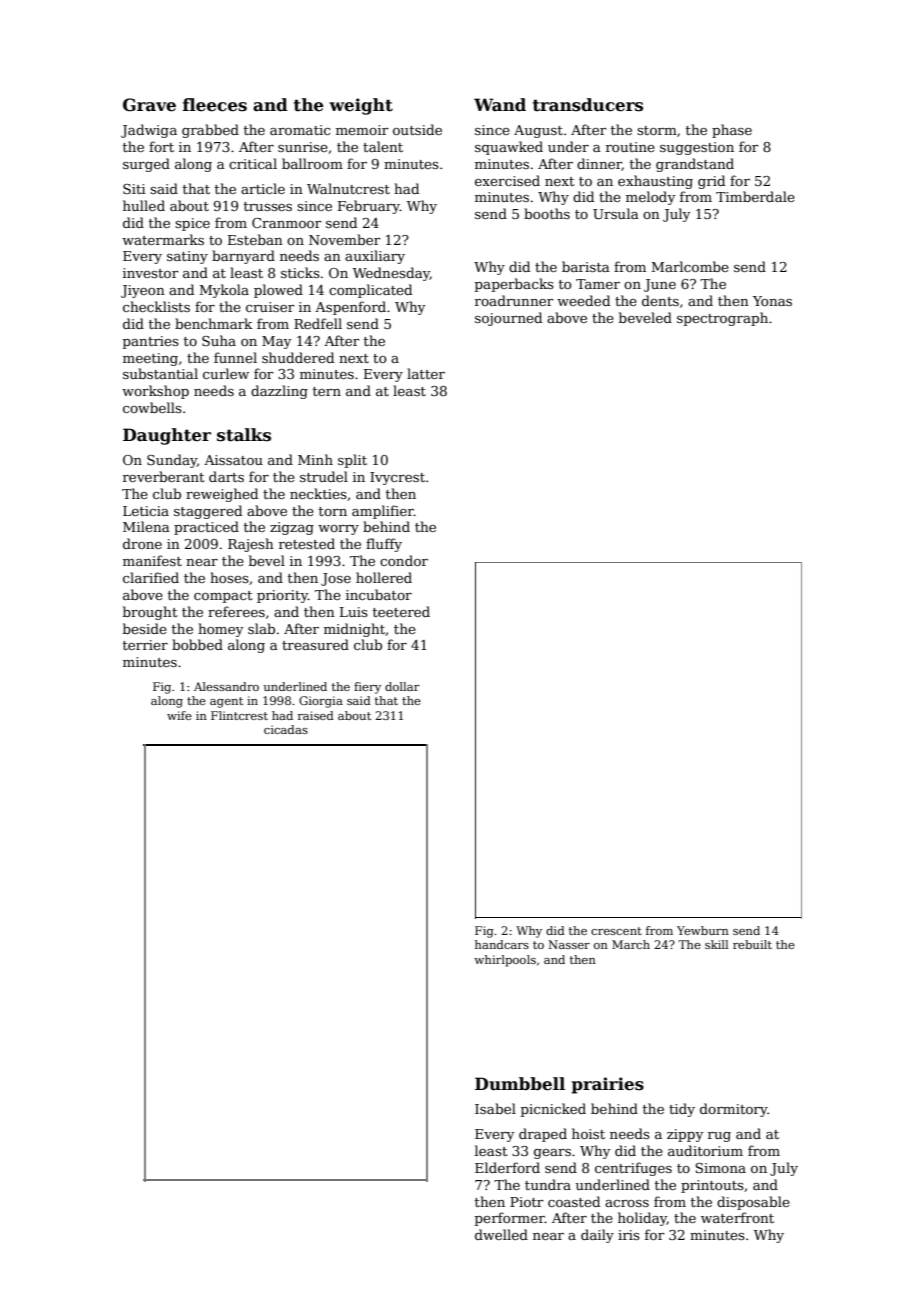 The image size is (924, 1308). Describe the element at coordinates (417, 129) in the image. I see `outside` at that location.
